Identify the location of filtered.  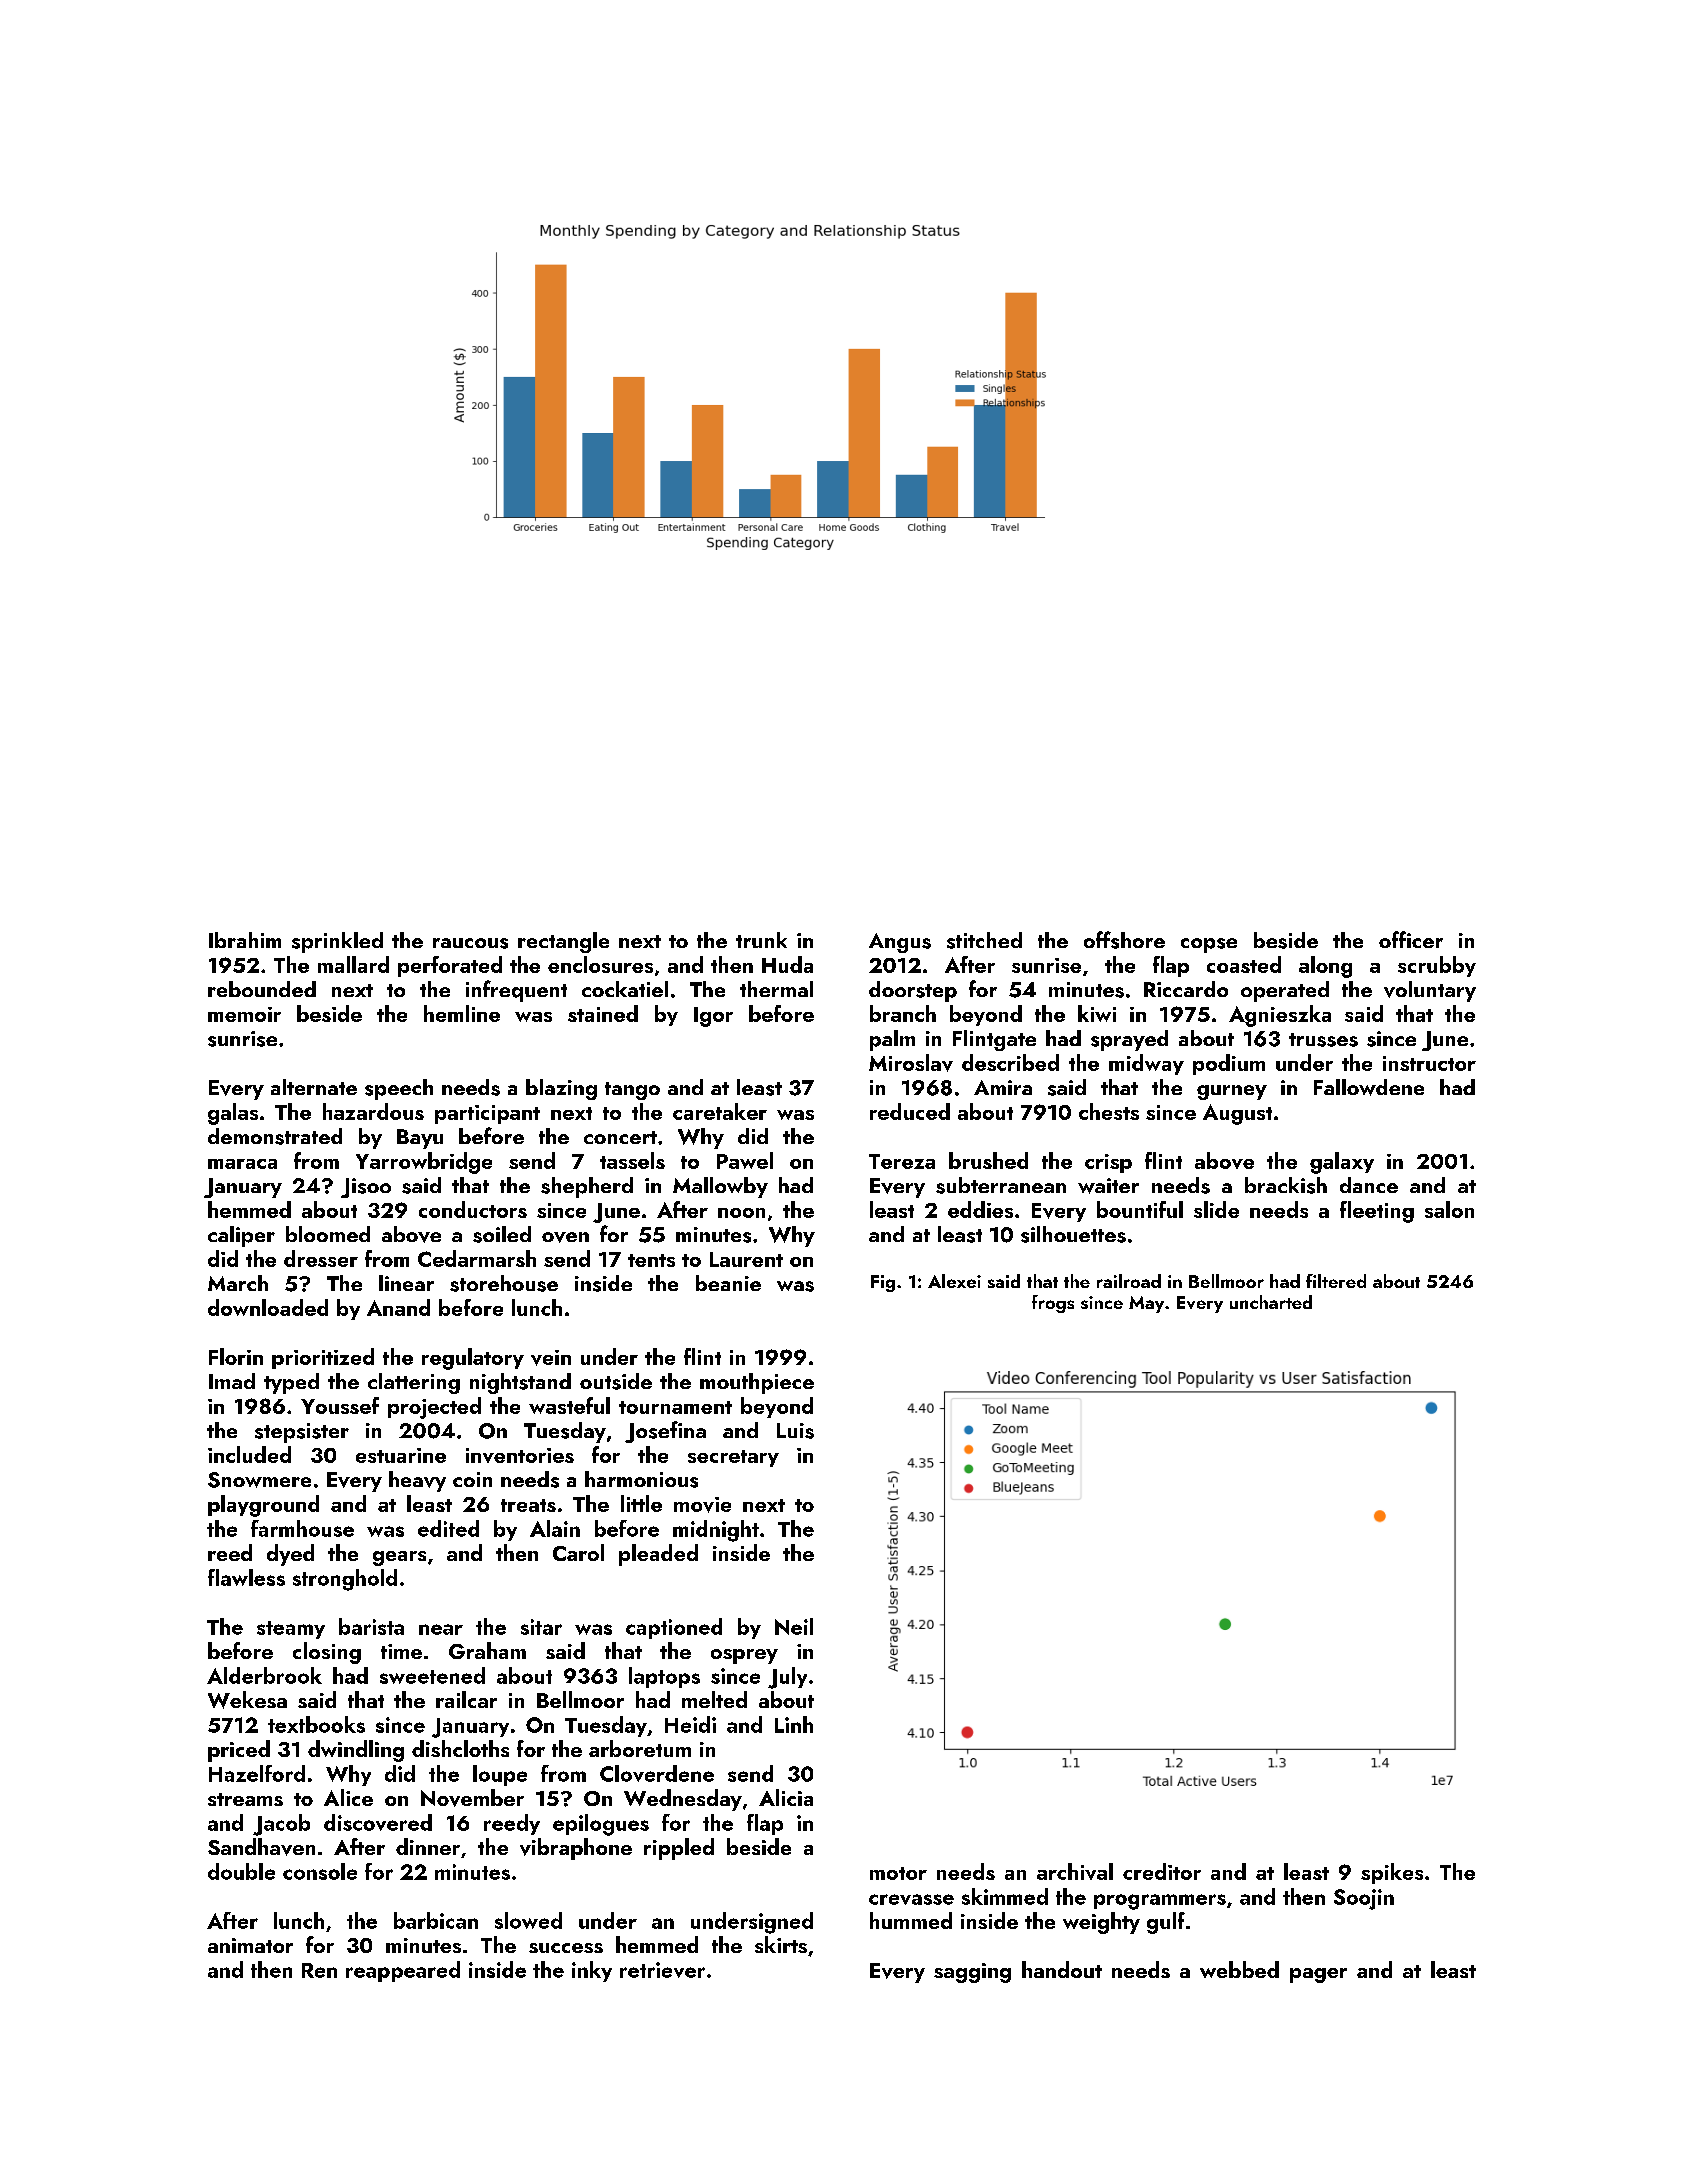
(1336, 1281).
